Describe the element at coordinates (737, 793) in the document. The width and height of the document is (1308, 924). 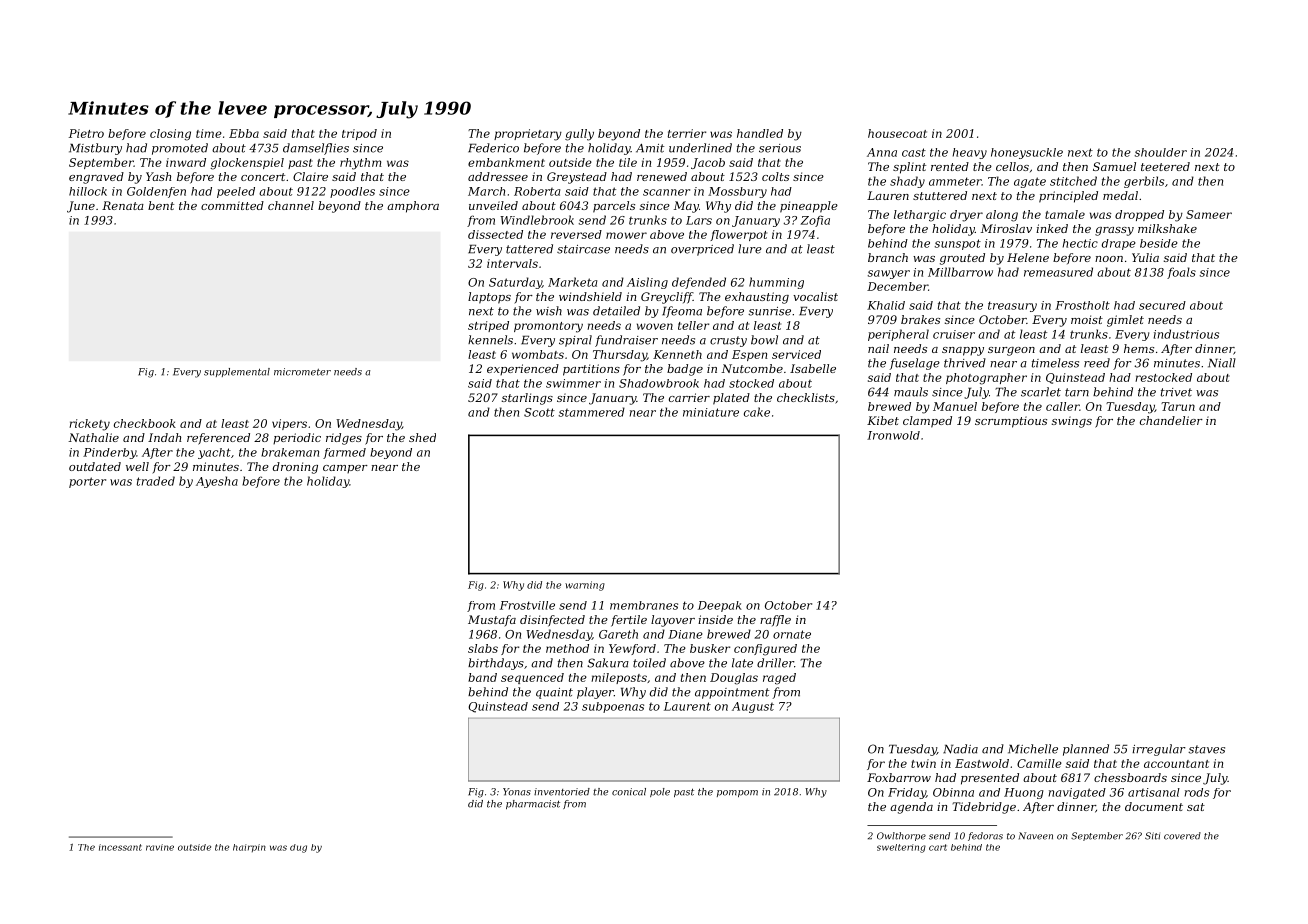
I see `pompom` at that location.
